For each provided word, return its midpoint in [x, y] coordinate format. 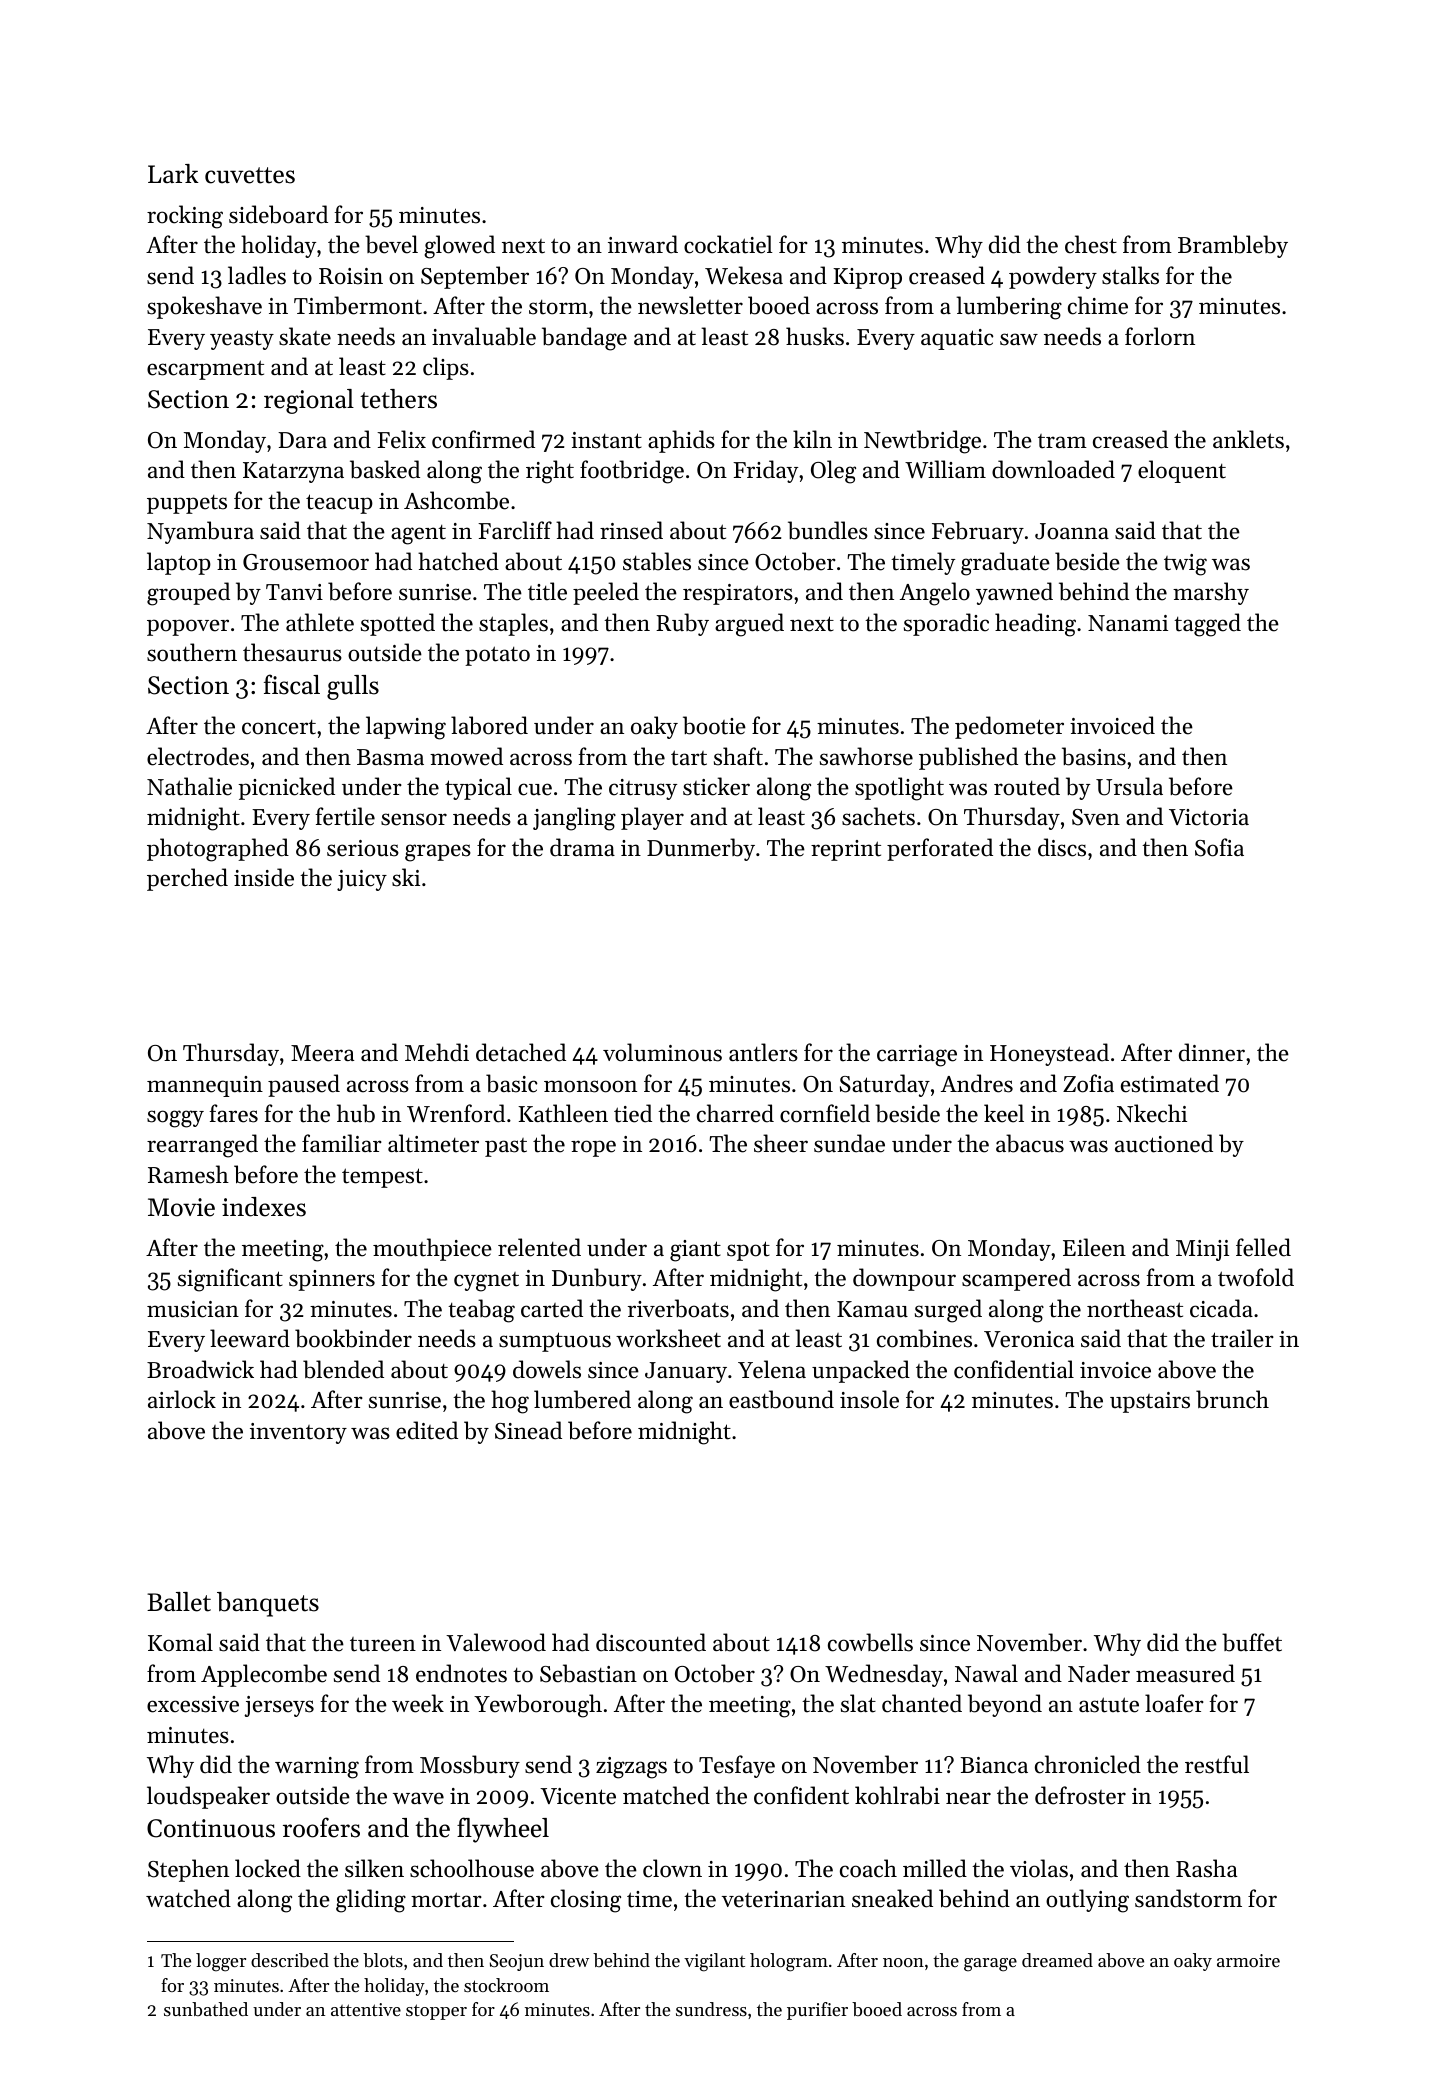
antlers [763, 1052]
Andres [977, 1083]
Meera [322, 1053]
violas [1039, 1868]
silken [374, 1868]
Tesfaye [737, 1766]
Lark [173, 173]
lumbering [1009, 308]
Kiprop [867, 278]
